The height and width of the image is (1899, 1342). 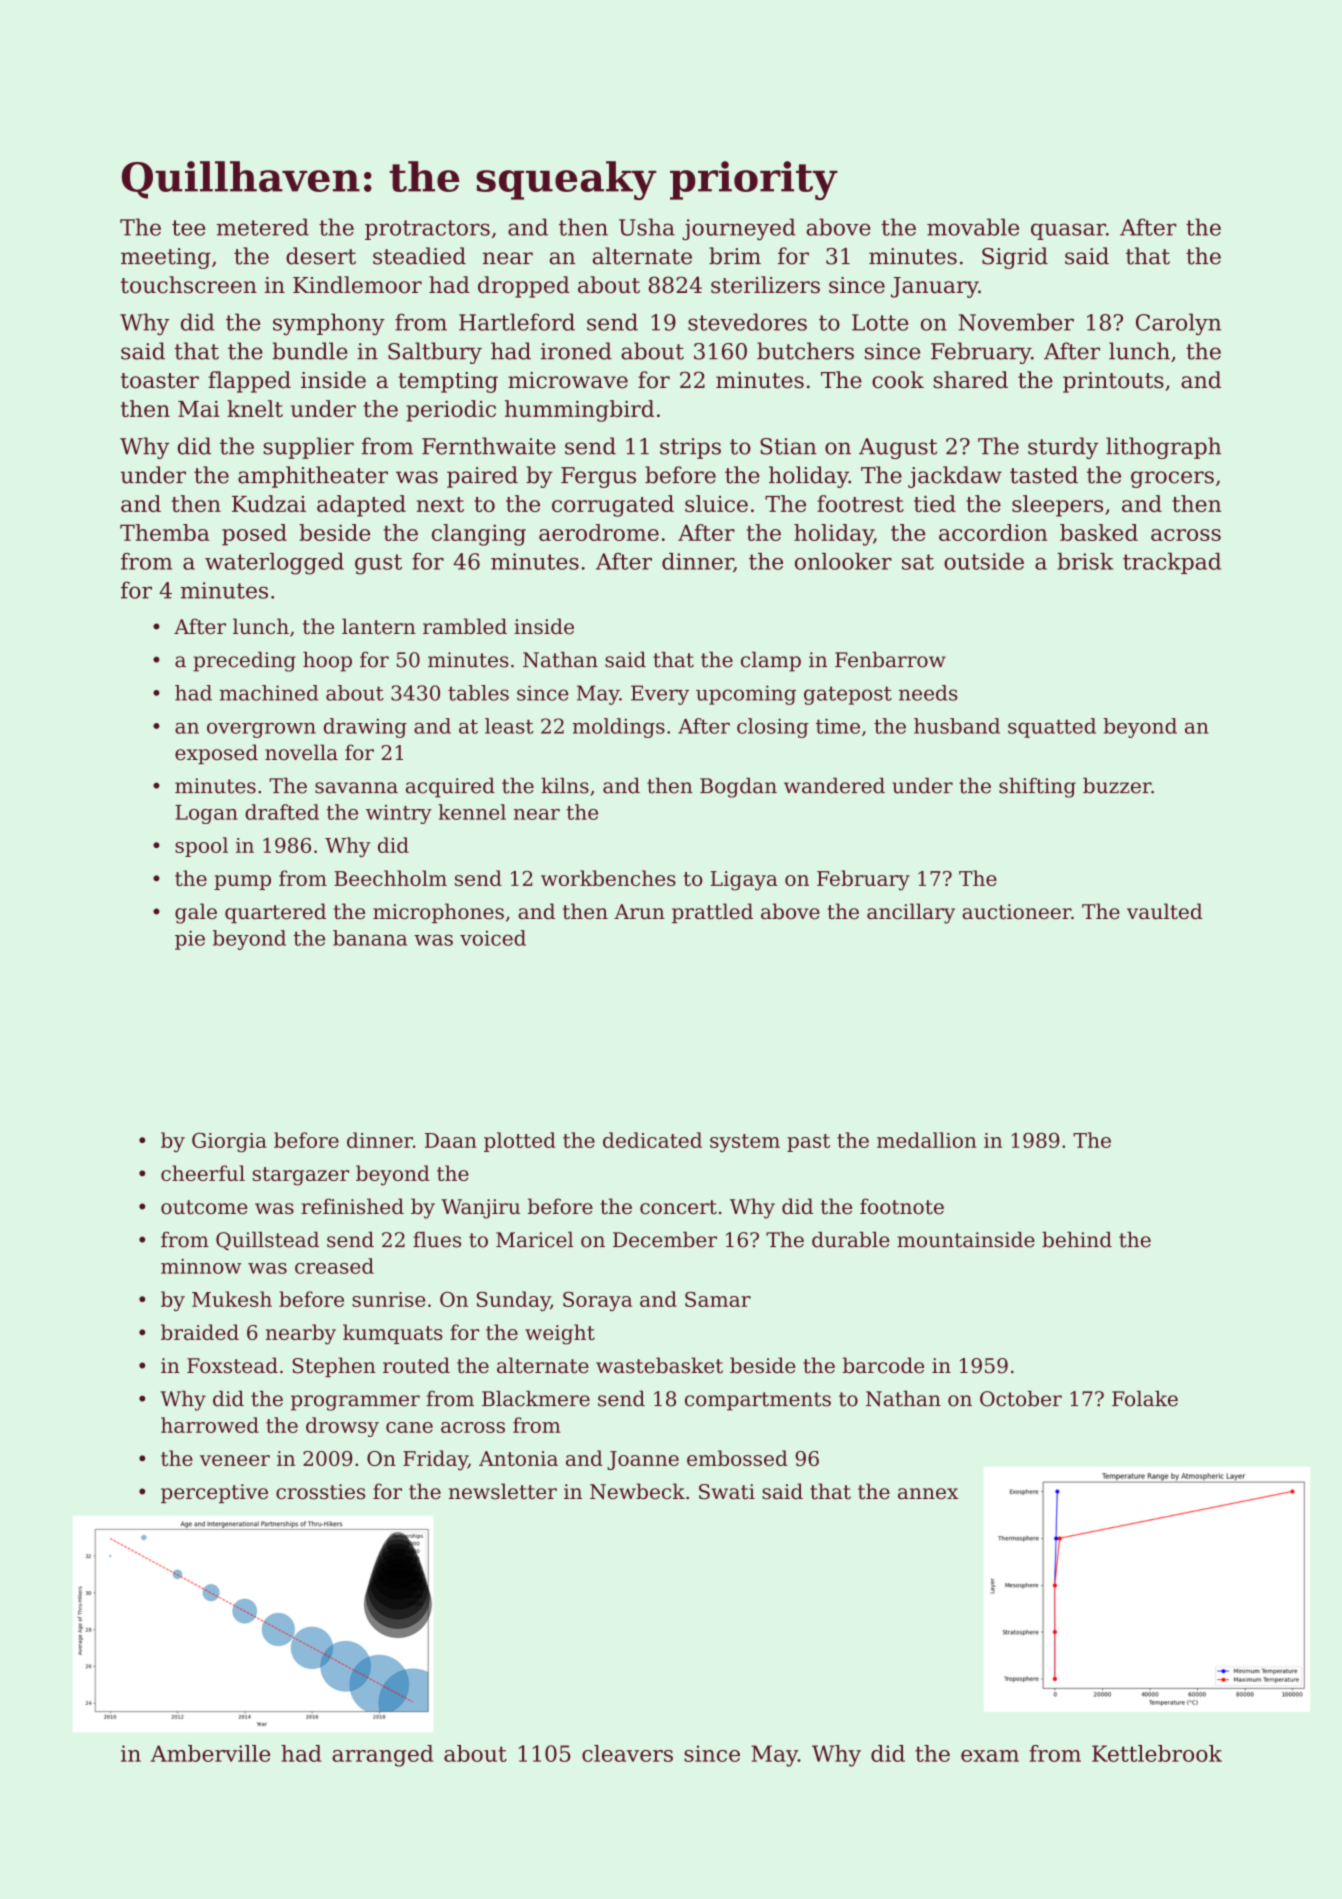 What do you see at coordinates (643, 1460) in the image?
I see `Joanne` at bounding box center [643, 1460].
